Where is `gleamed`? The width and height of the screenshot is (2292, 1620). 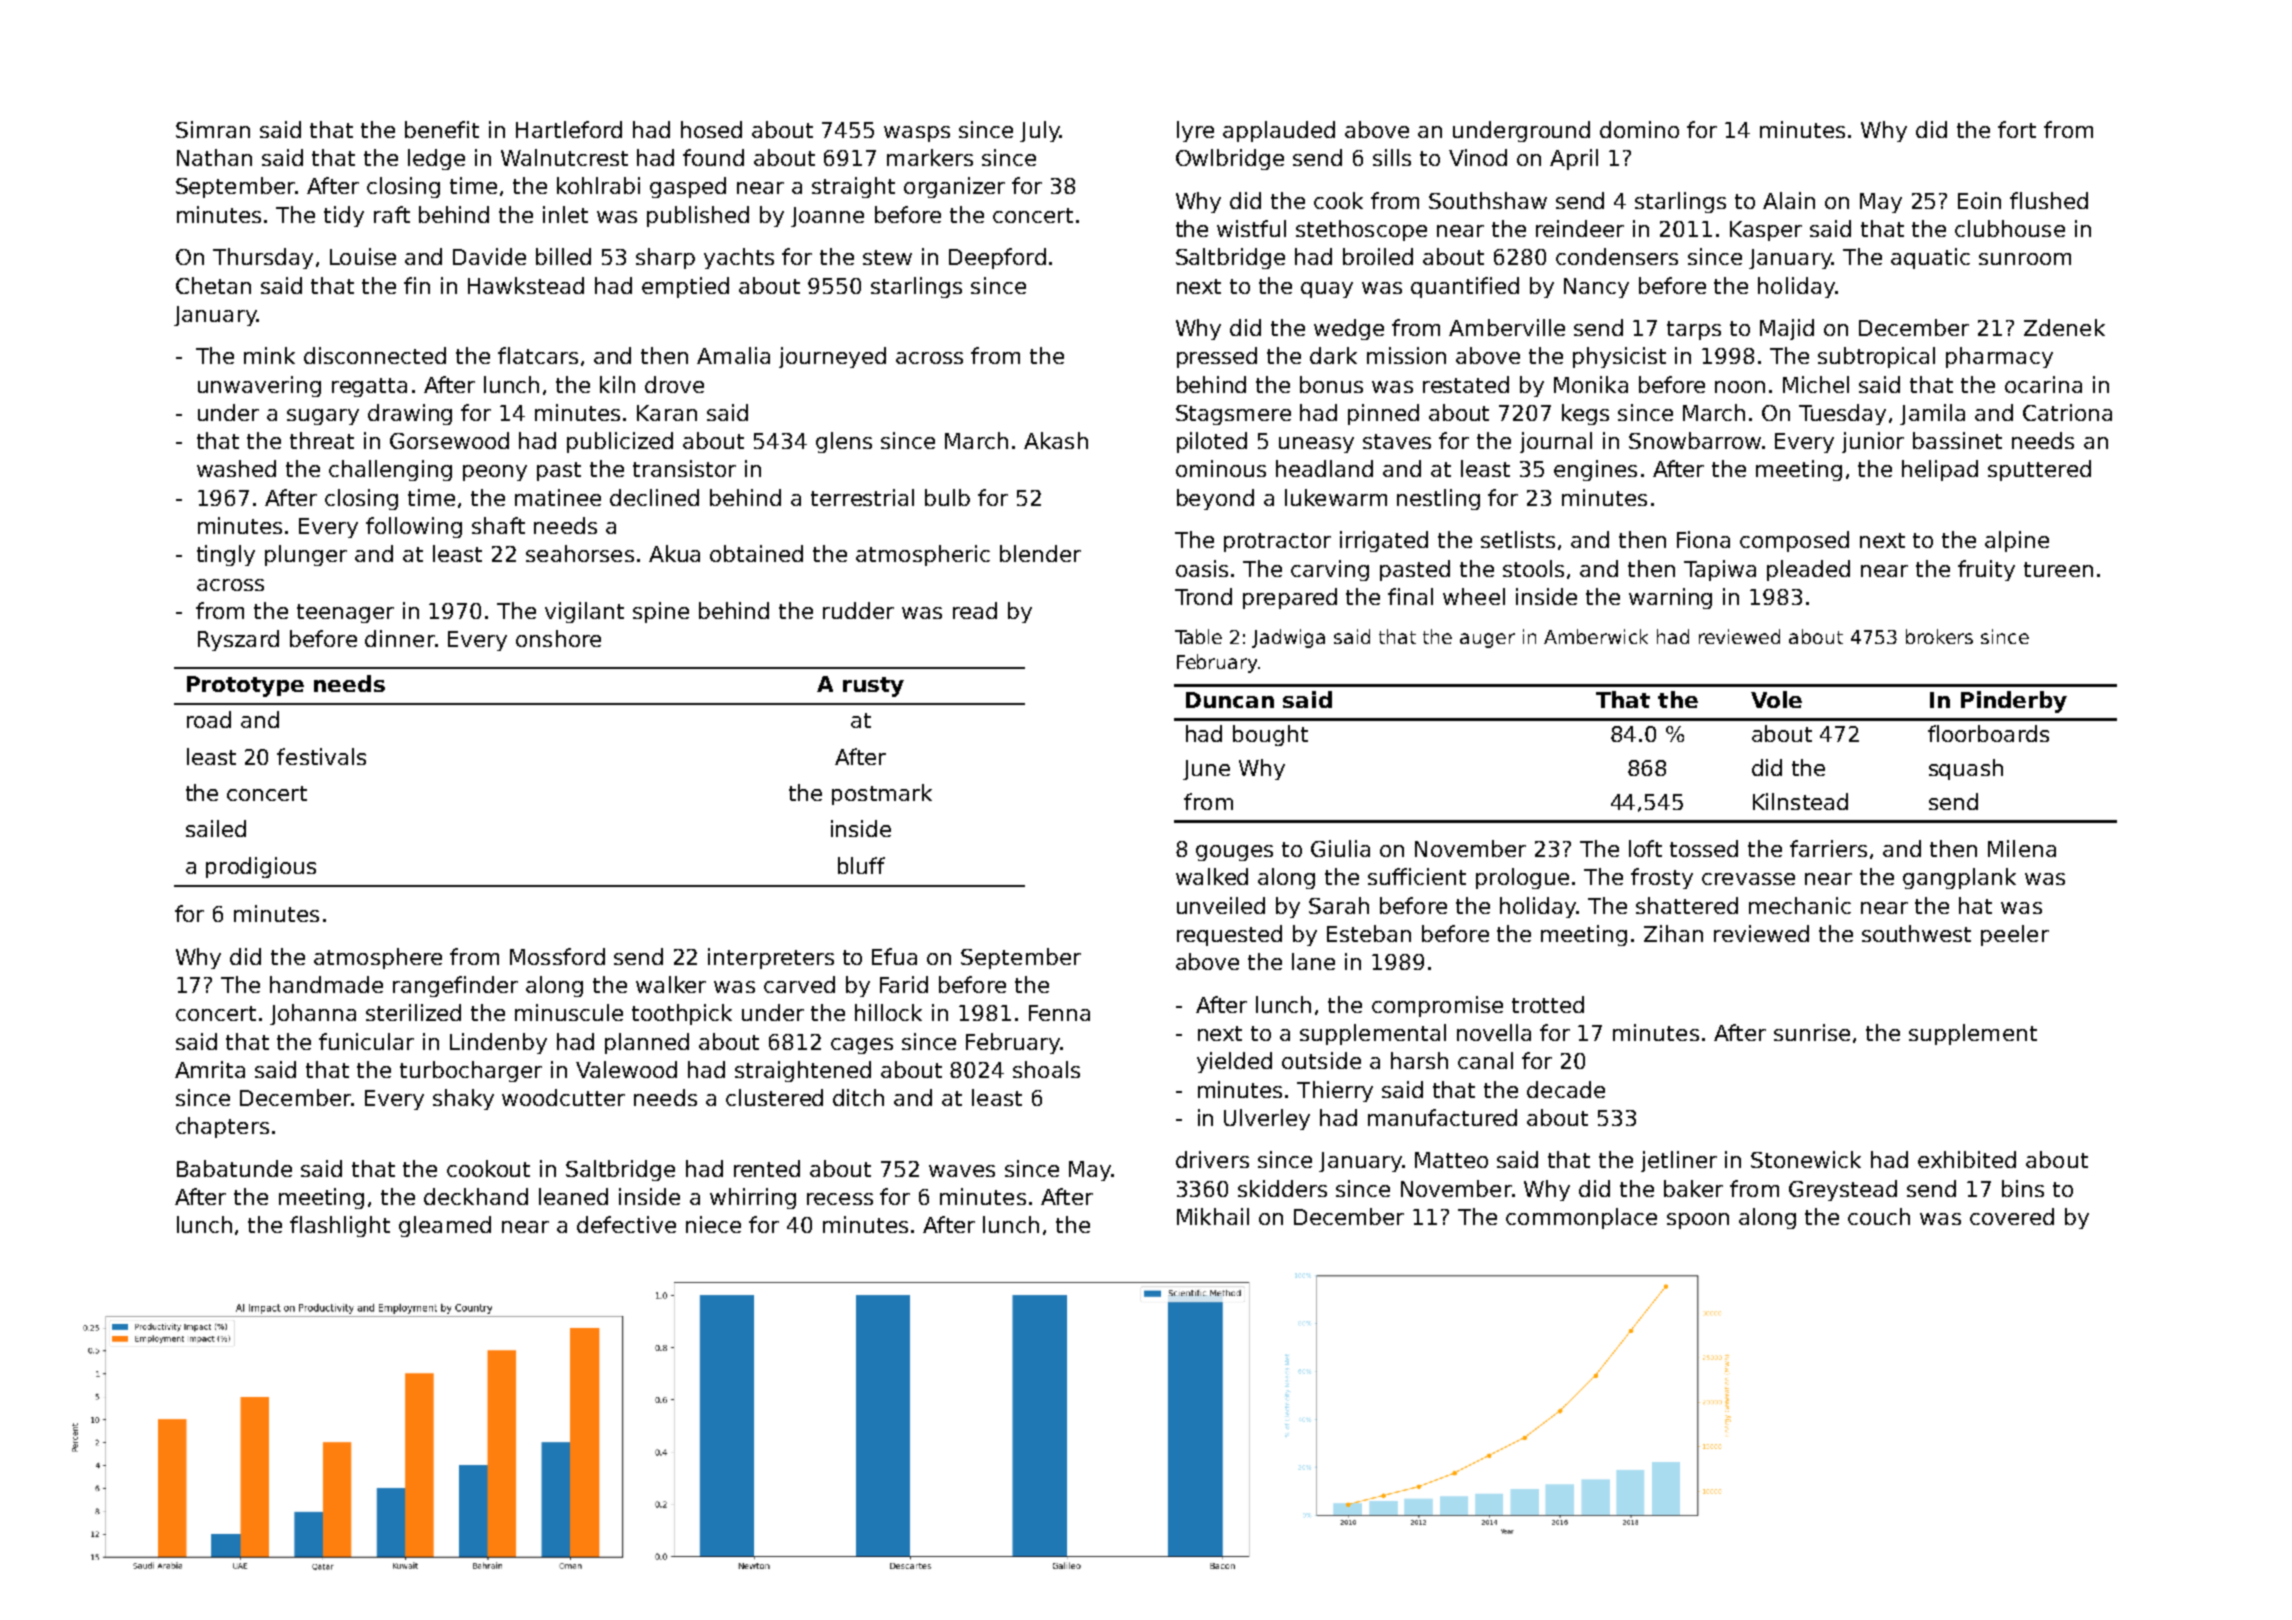
gleamed is located at coordinates (445, 1226).
